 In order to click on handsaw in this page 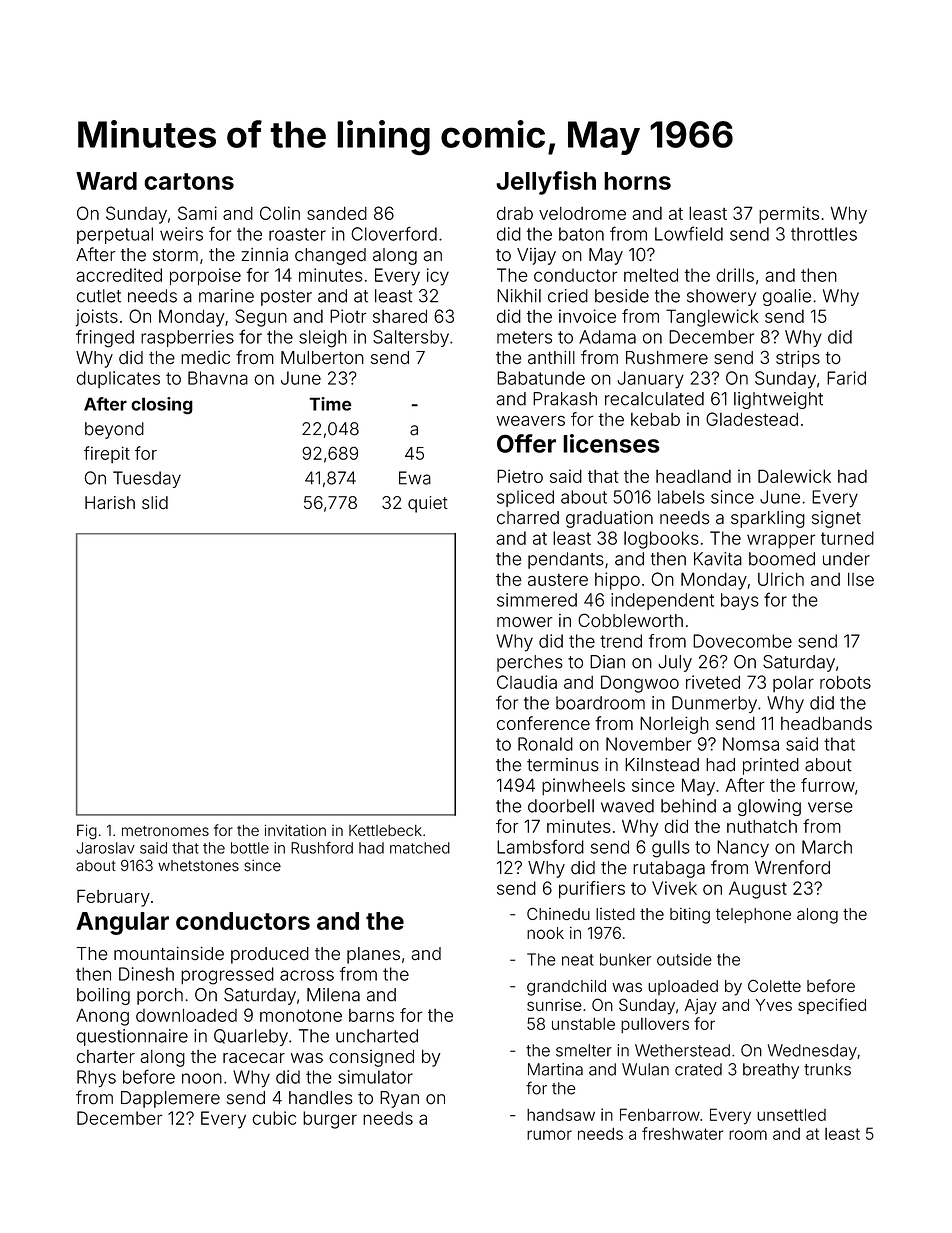, I will do `click(561, 1115)`.
